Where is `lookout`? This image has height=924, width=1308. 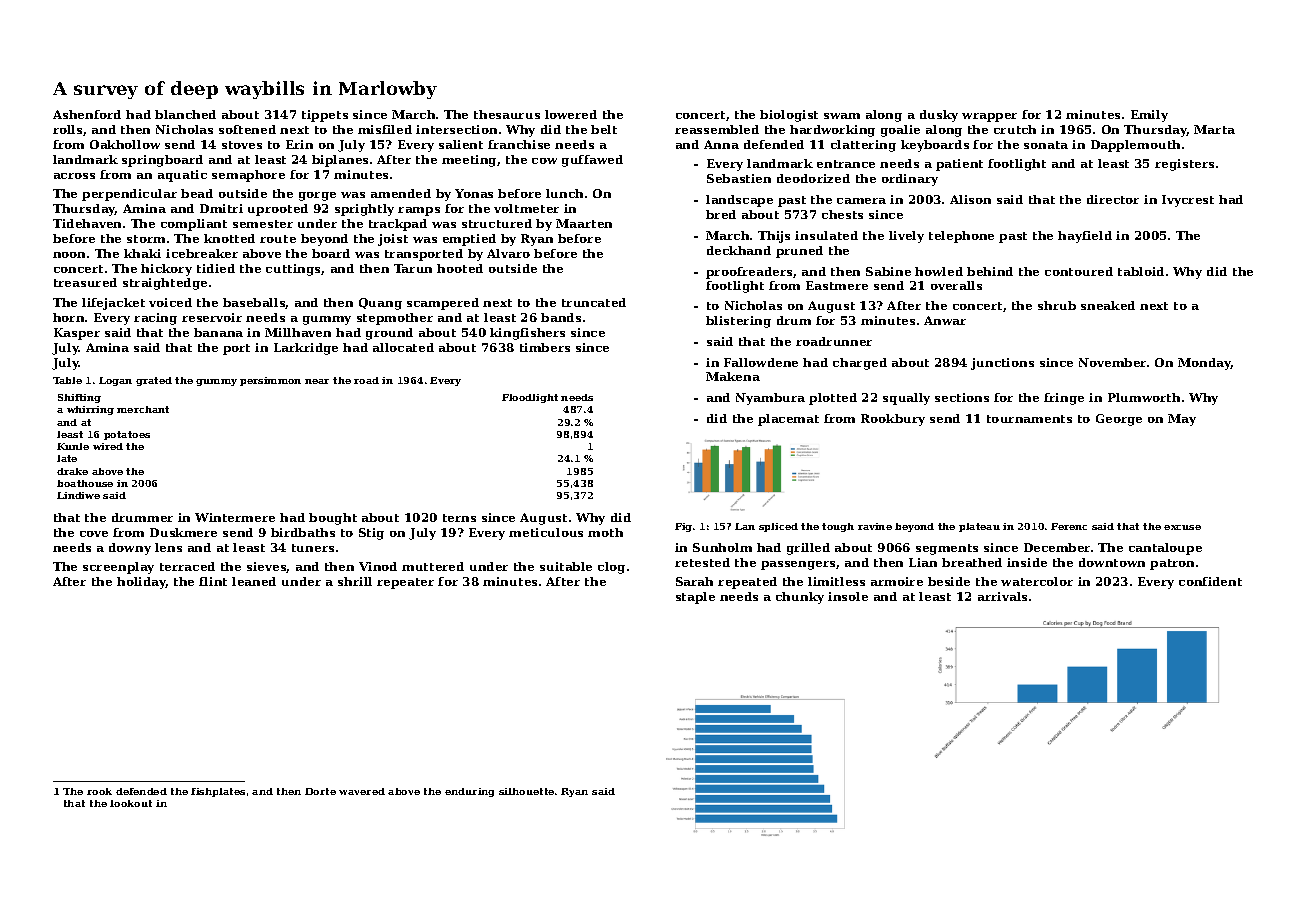 lookout is located at coordinates (131, 803).
